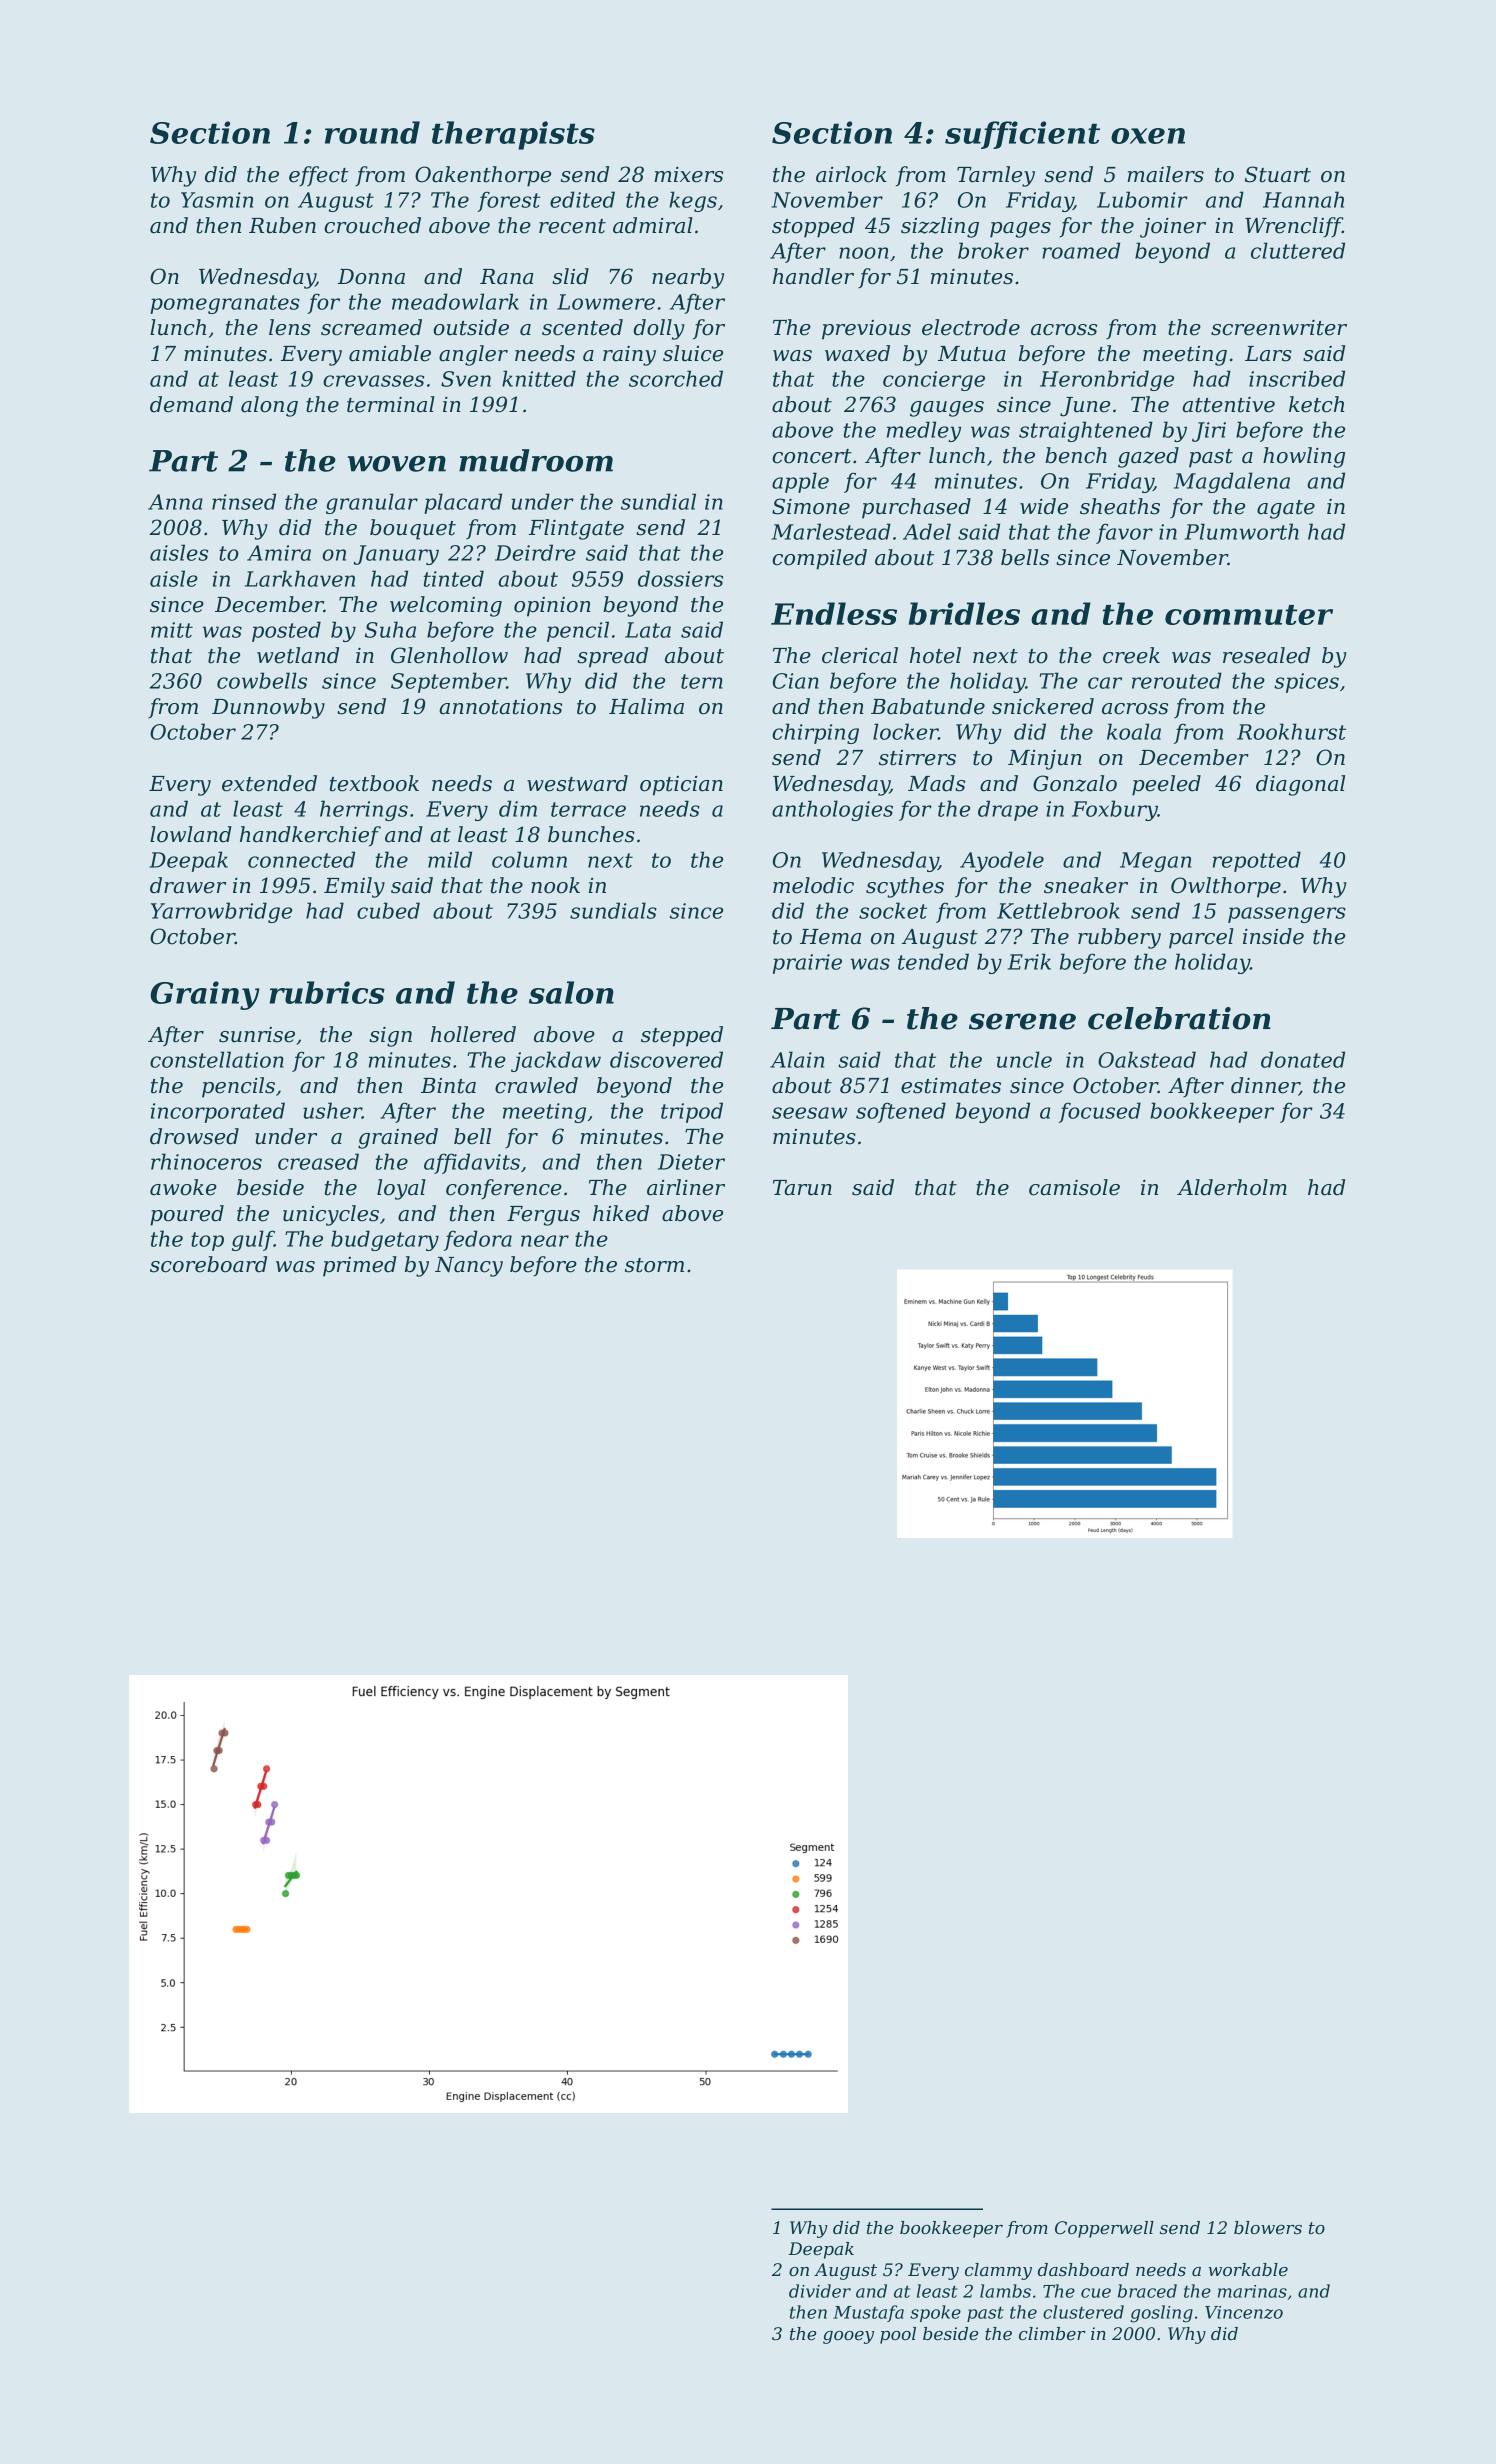 Image resolution: width=1496 pixels, height=2464 pixels. I want to click on meadowlark, so click(455, 301).
